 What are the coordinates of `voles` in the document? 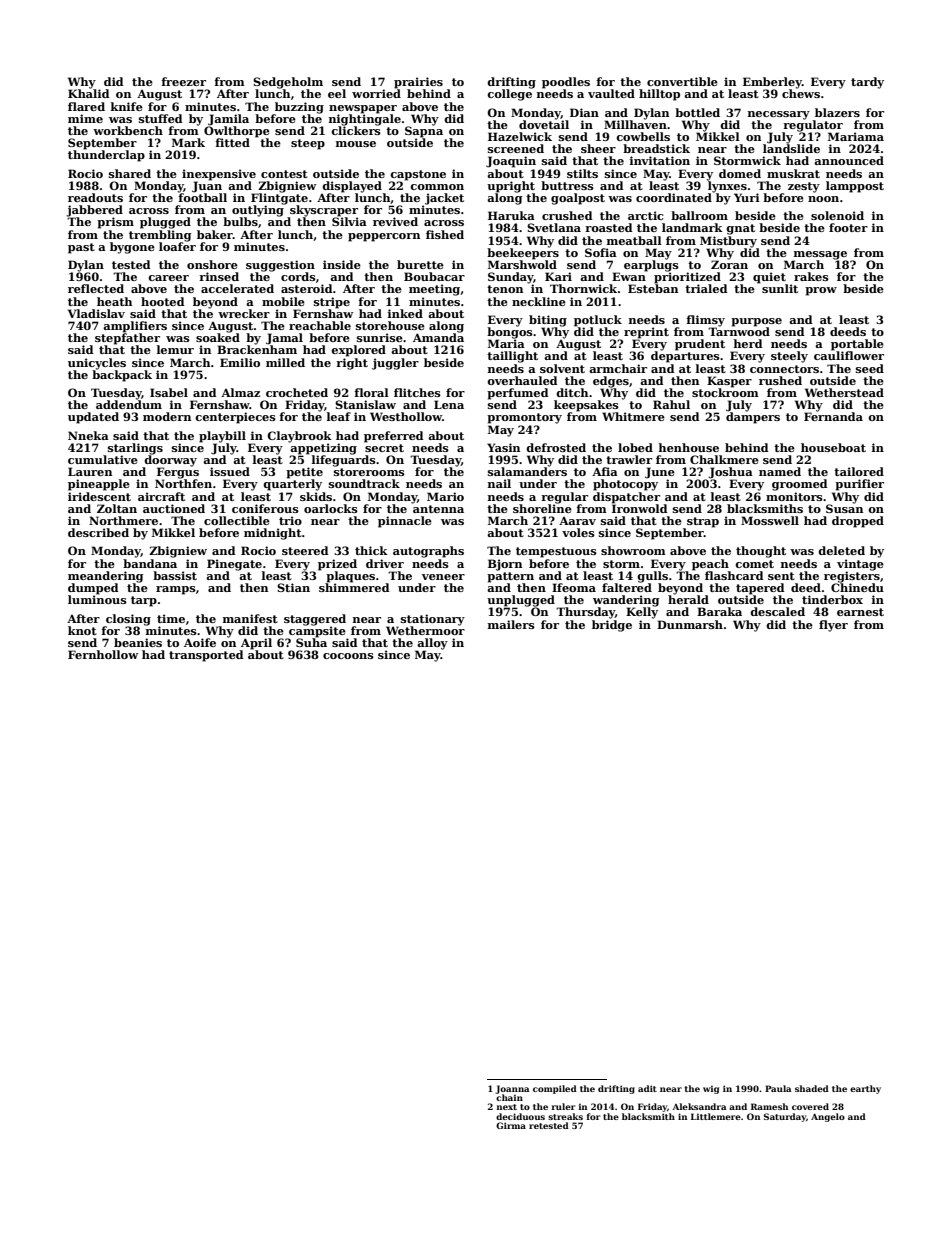 It's located at (578, 532).
